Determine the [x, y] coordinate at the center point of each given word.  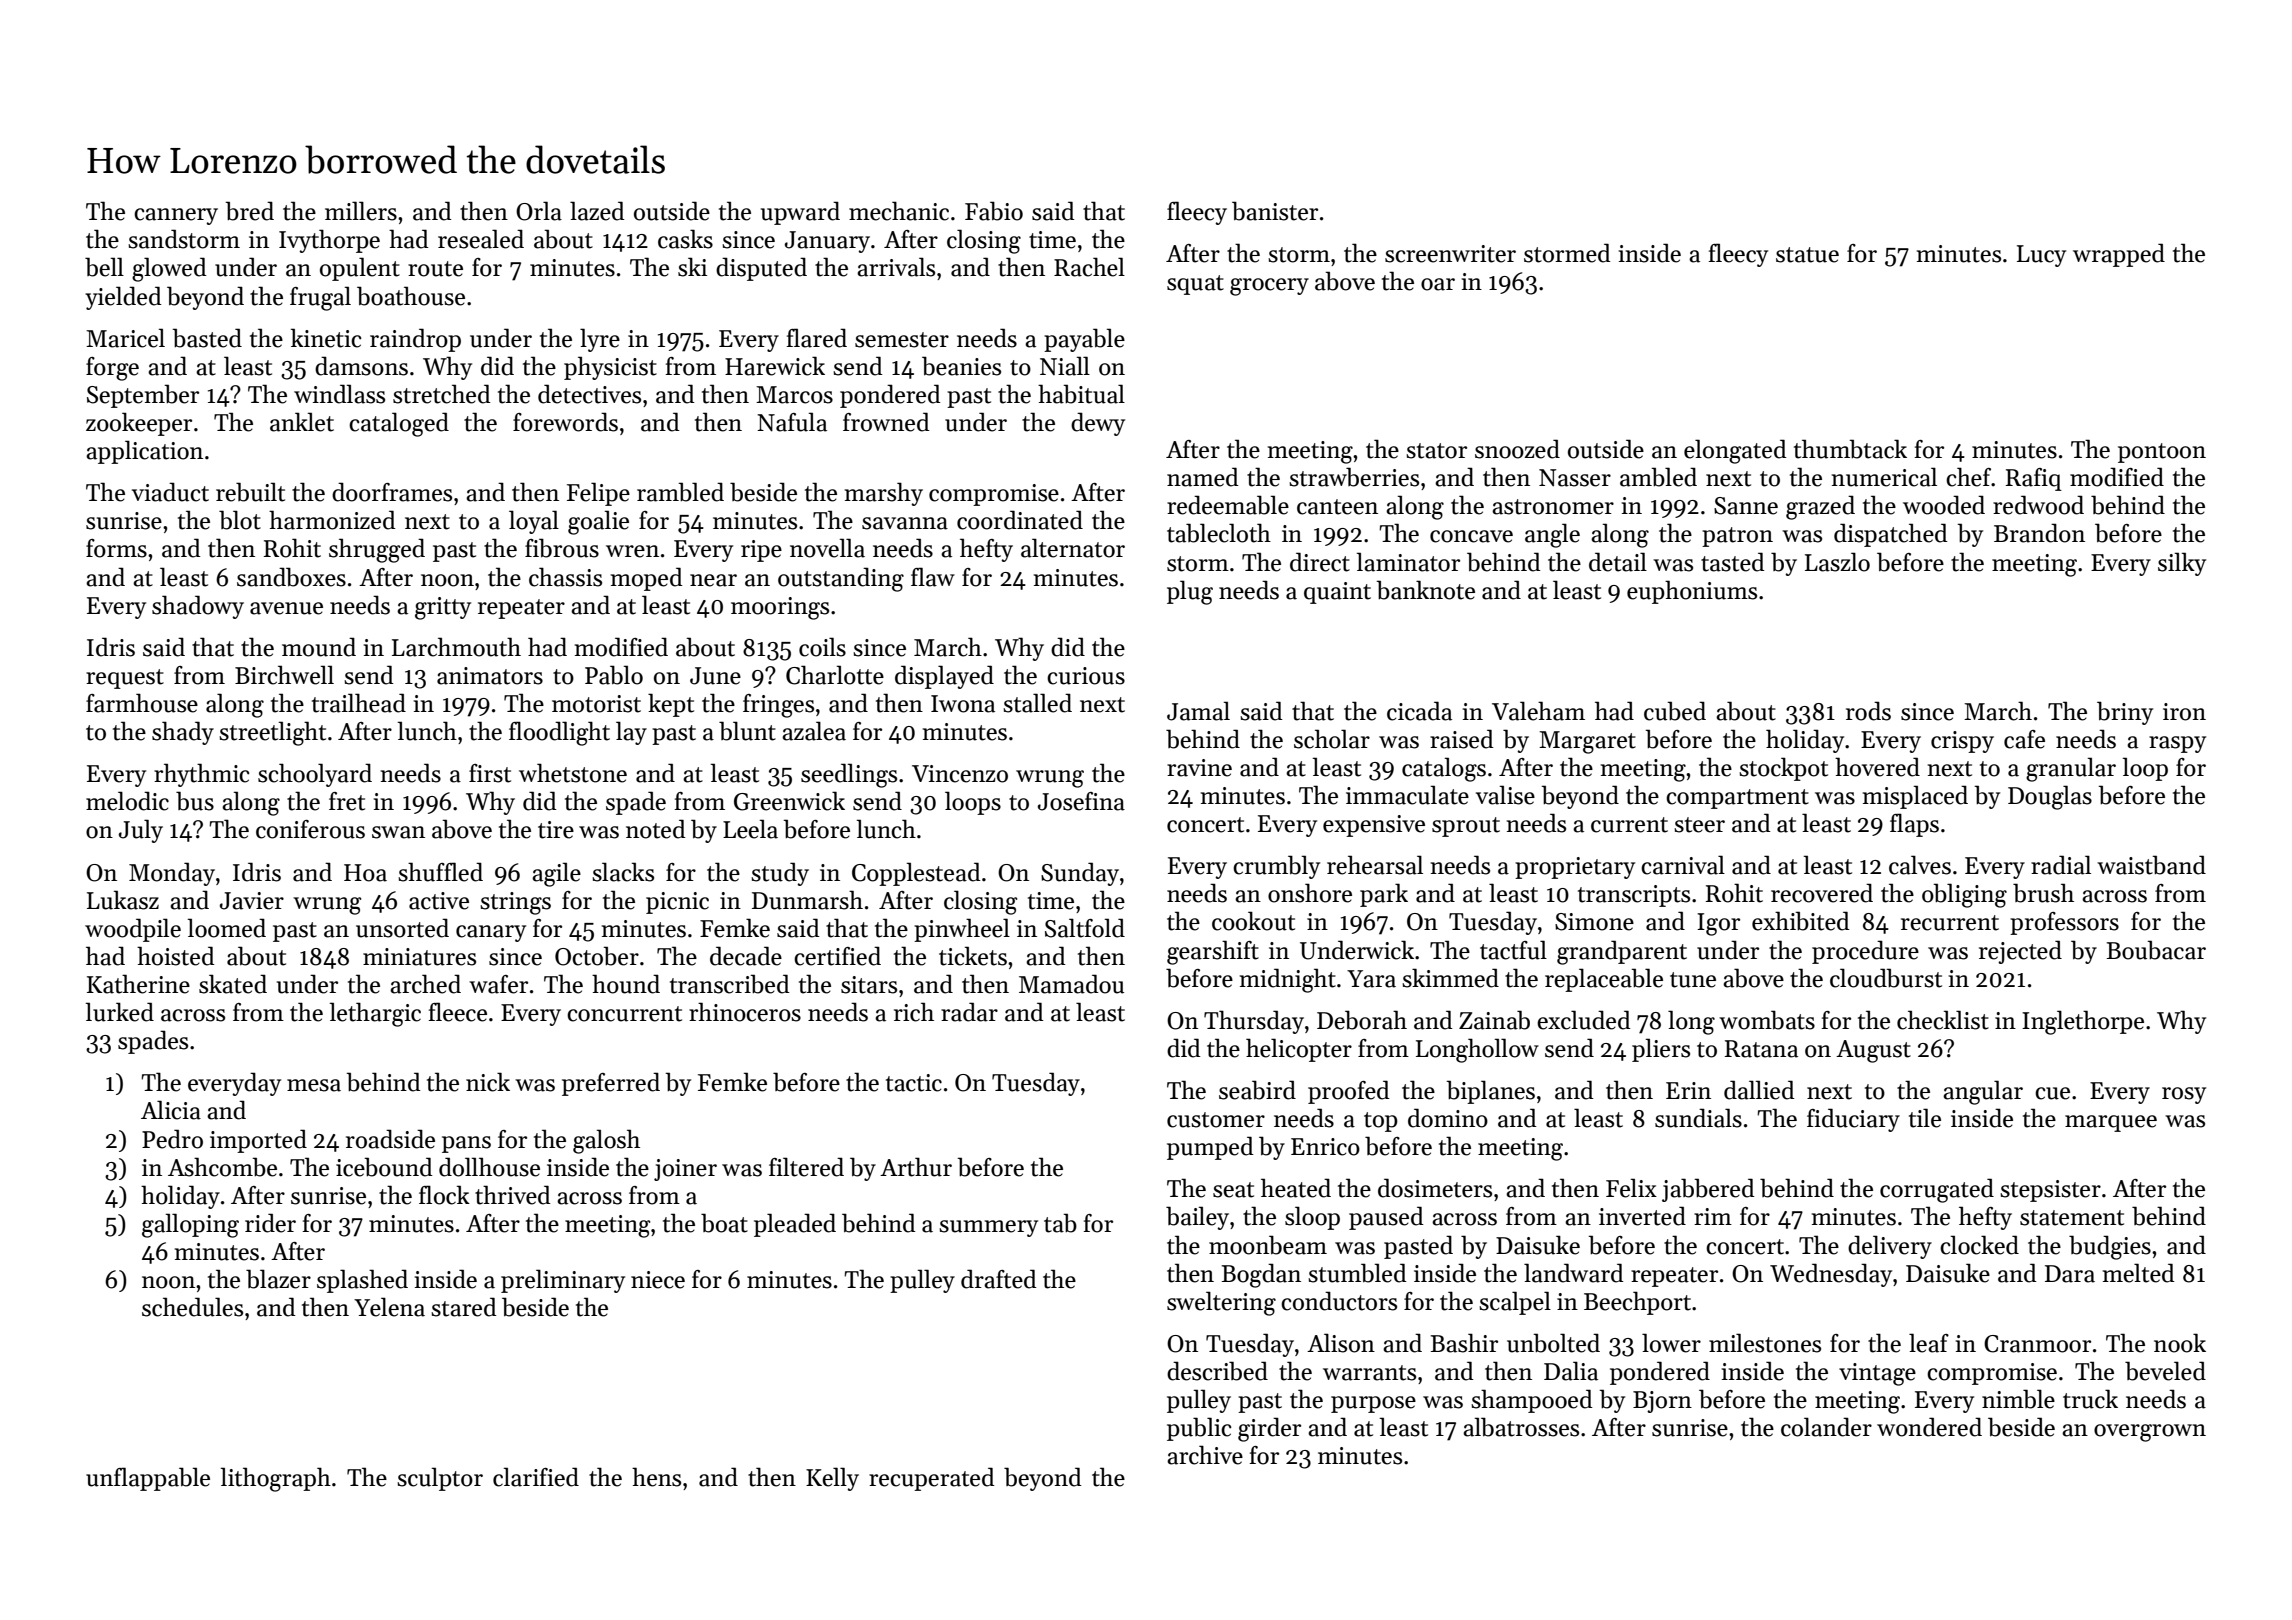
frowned [886, 422]
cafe [2024, 739]
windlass [339, 394]
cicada [1419, 711]
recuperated [932, 1479]
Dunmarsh [807, 900]
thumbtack [1850, 449]
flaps [1914, 825]
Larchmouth [456, 647]
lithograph [275, 1479]
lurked [119, 1012]
